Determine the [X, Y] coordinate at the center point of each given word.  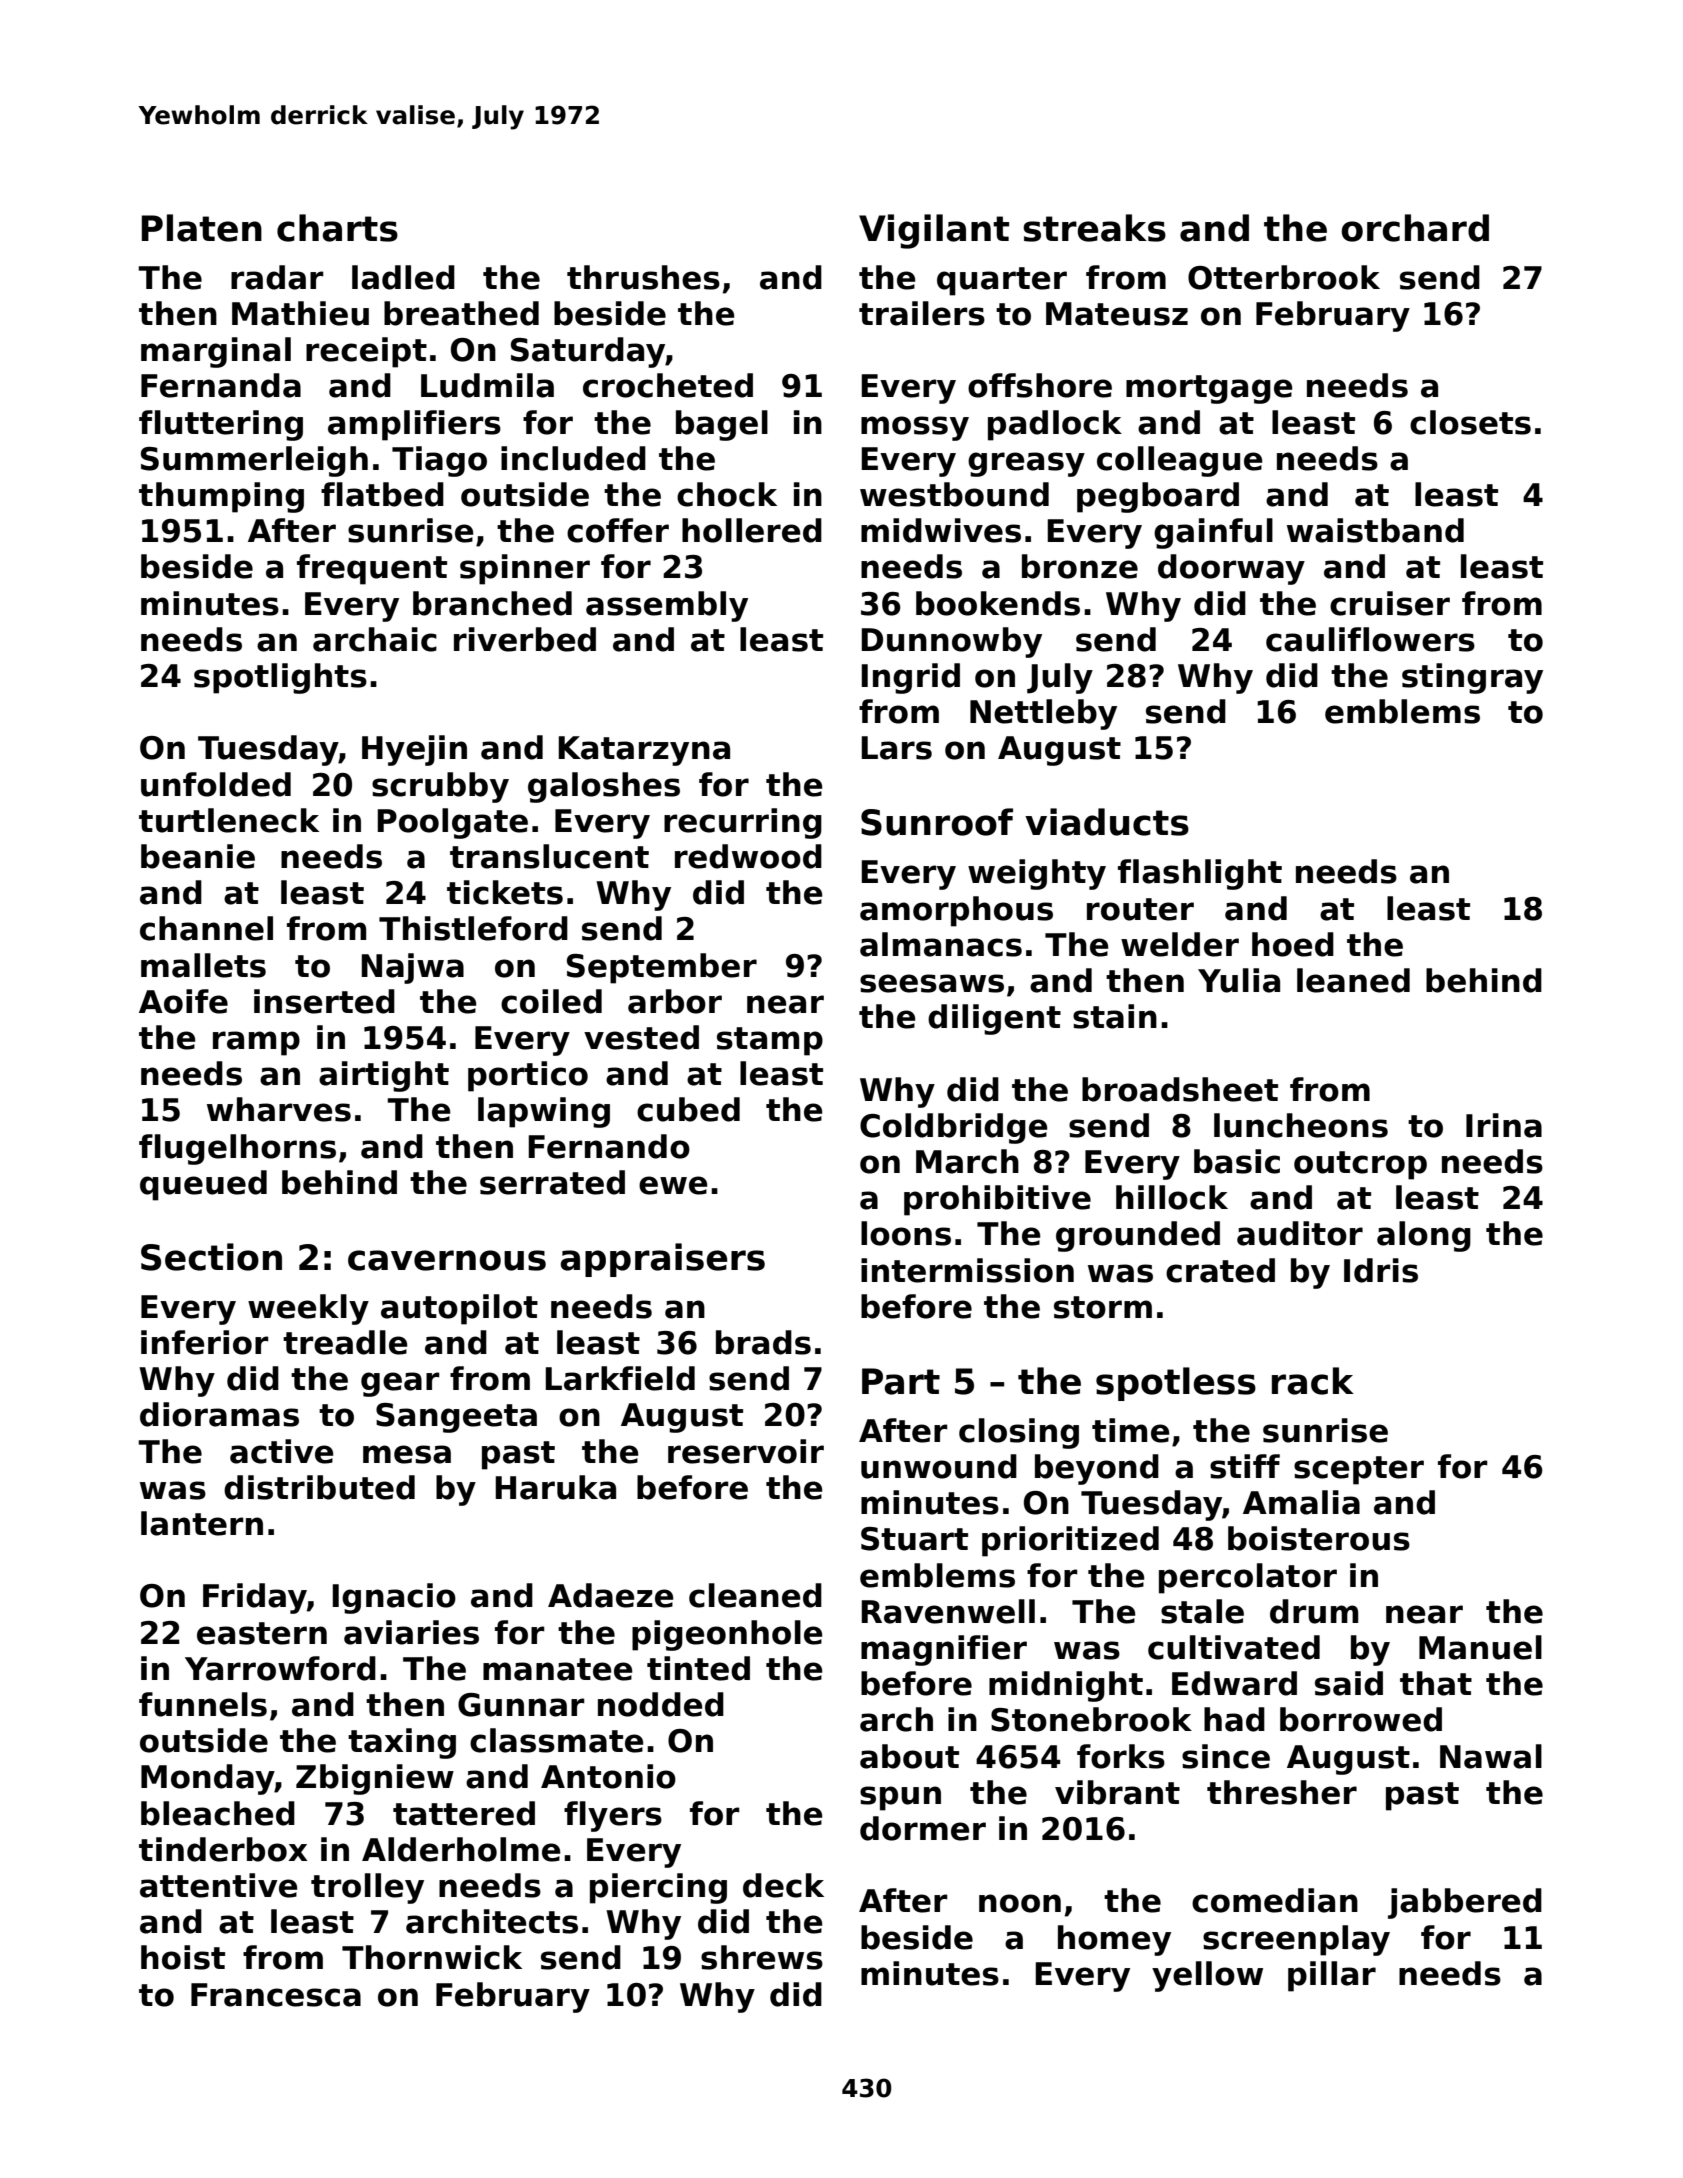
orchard [1415, 228]
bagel [722, 425]
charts [337, 228]
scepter [1359, 1470]
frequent [372, 569]
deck [783, 1885]
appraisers [662, 1260]
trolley [367, 1888]
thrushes [643, 277]
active [282, 1451]
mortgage [1209, 389]
